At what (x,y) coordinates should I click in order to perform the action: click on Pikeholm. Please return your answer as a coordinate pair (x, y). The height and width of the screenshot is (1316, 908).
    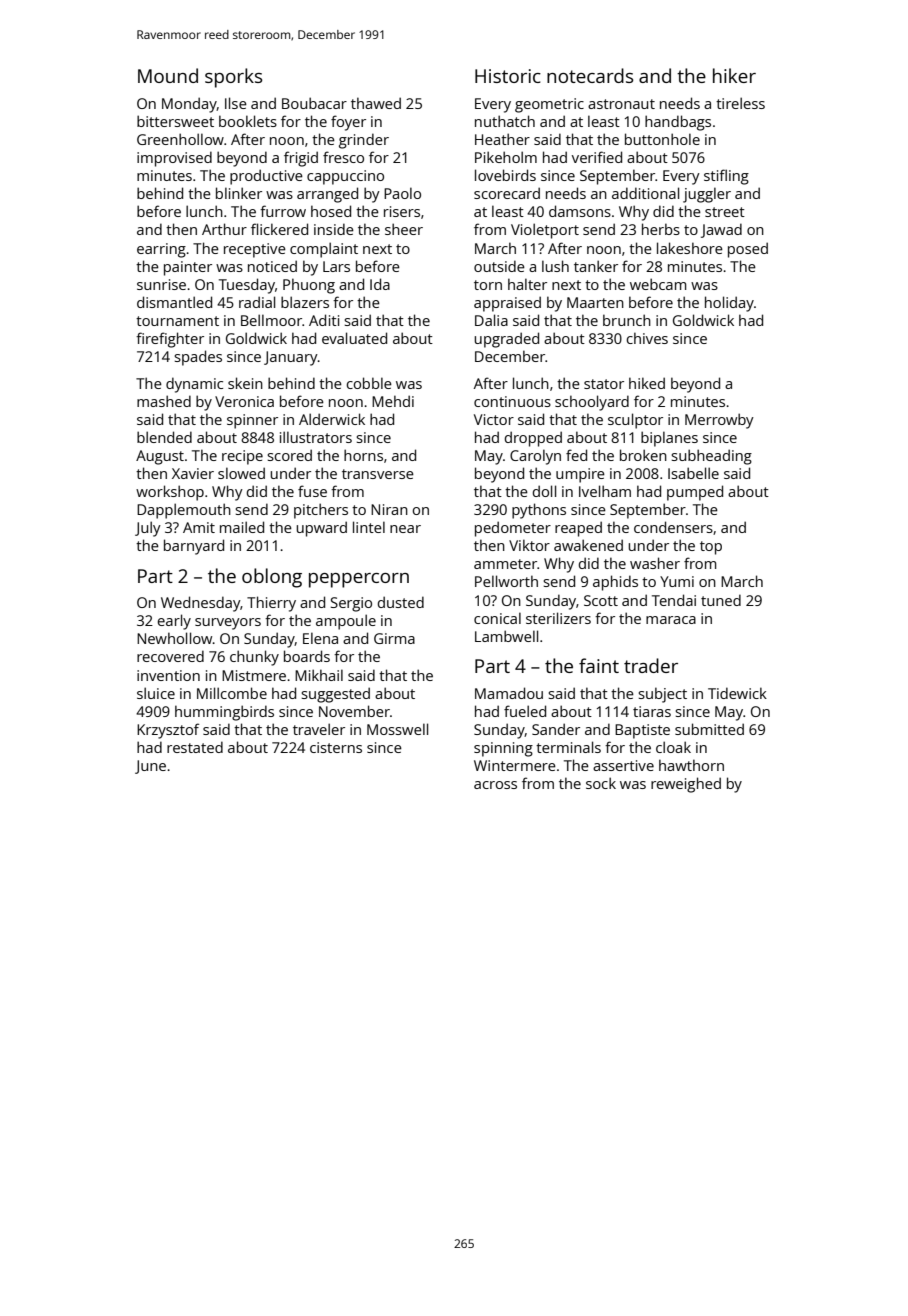
    Looking at the image, I should click on (506, 157).
